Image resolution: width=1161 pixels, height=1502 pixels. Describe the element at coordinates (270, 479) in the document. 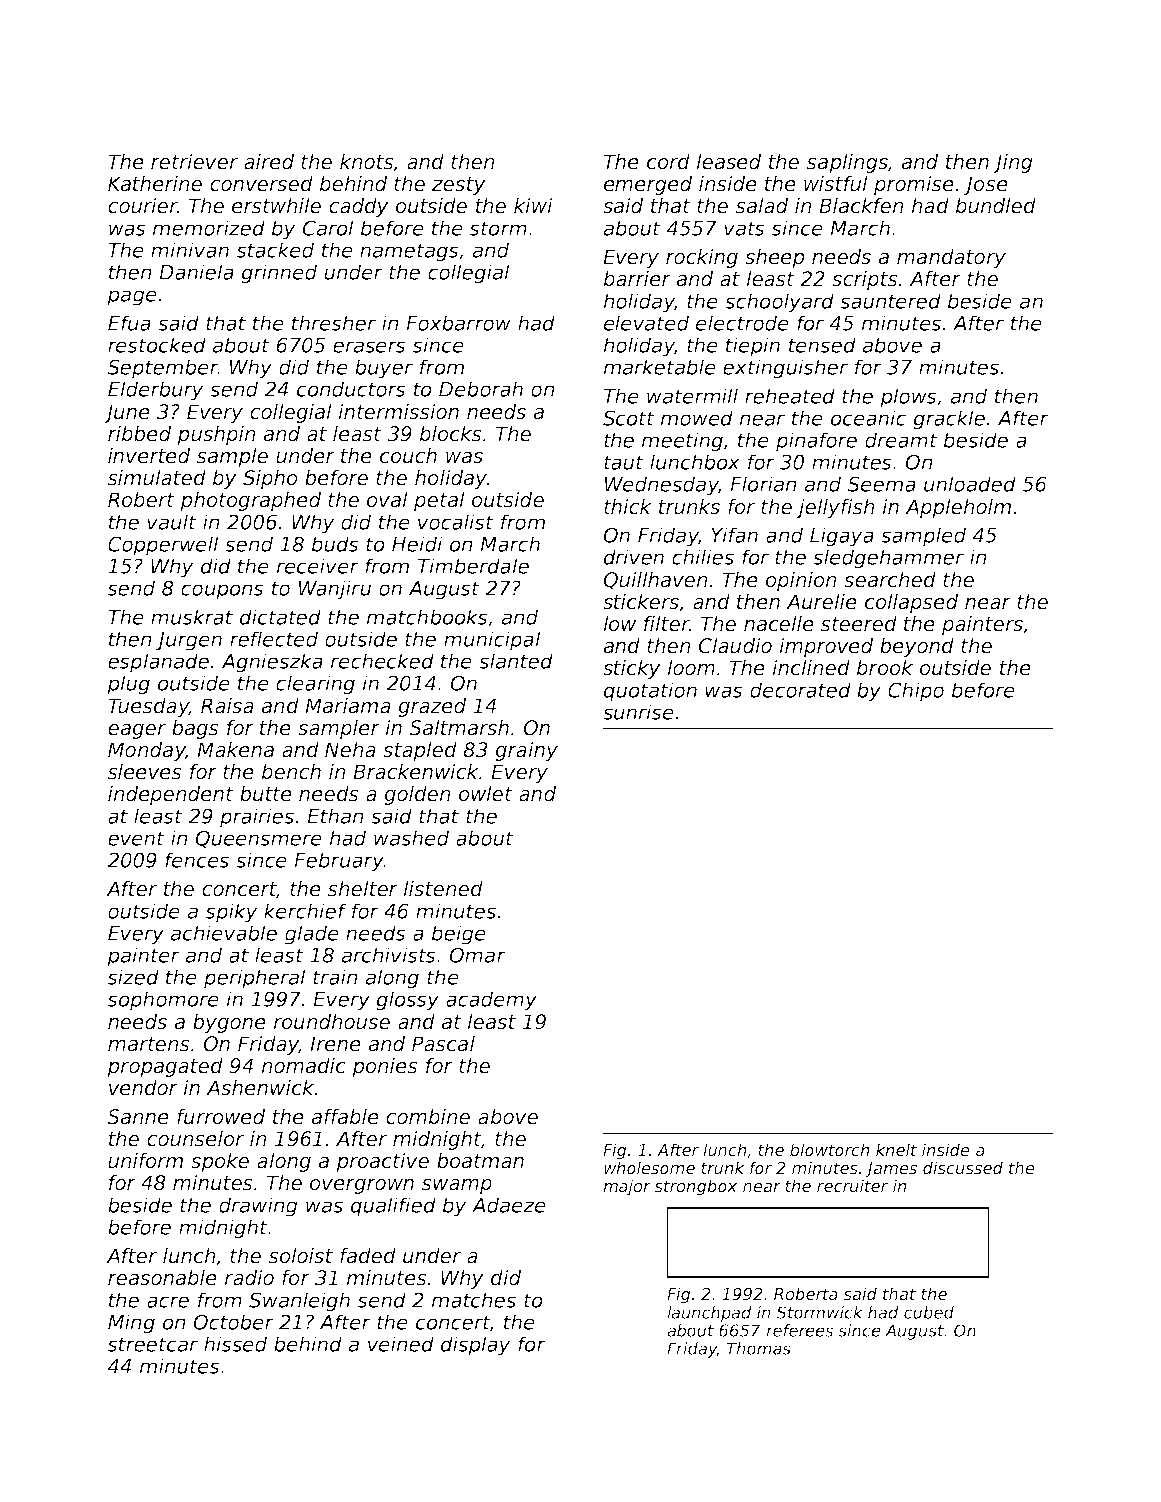

I see `Sipho` at that location.
